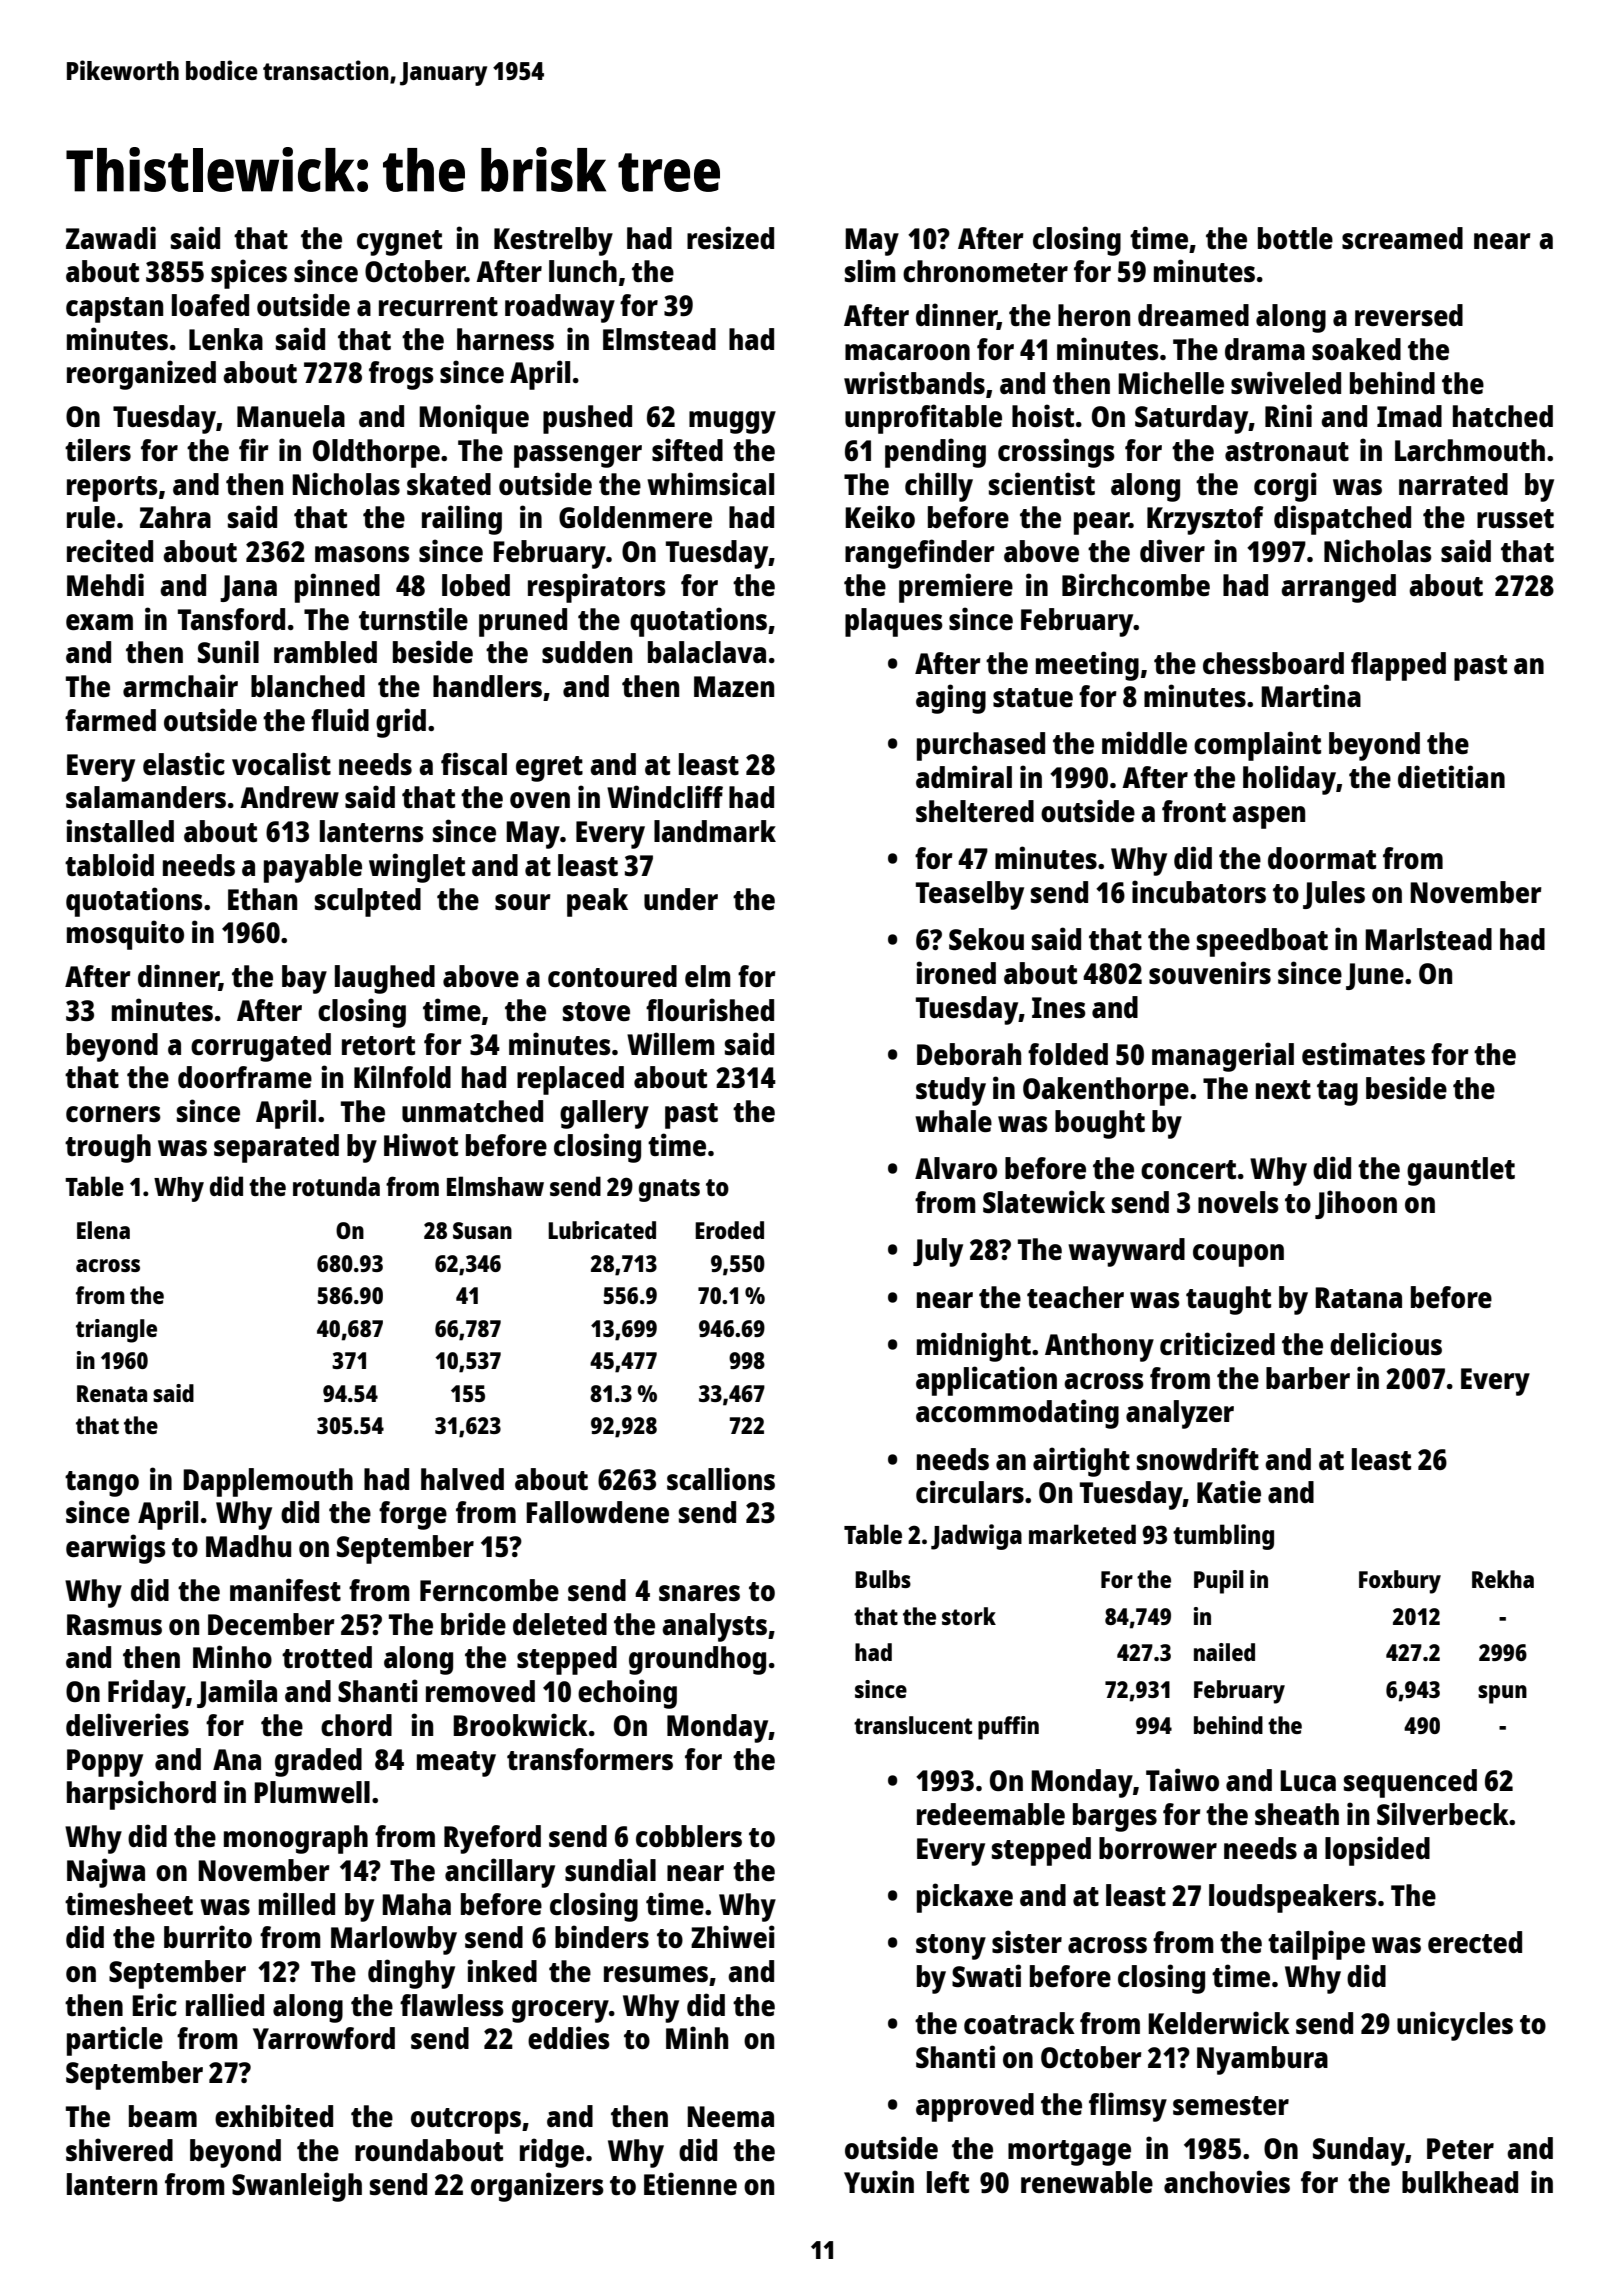 The height and width of the screenshot is (2292, 1620). I want to click on macaroon, so click(907, 352).
